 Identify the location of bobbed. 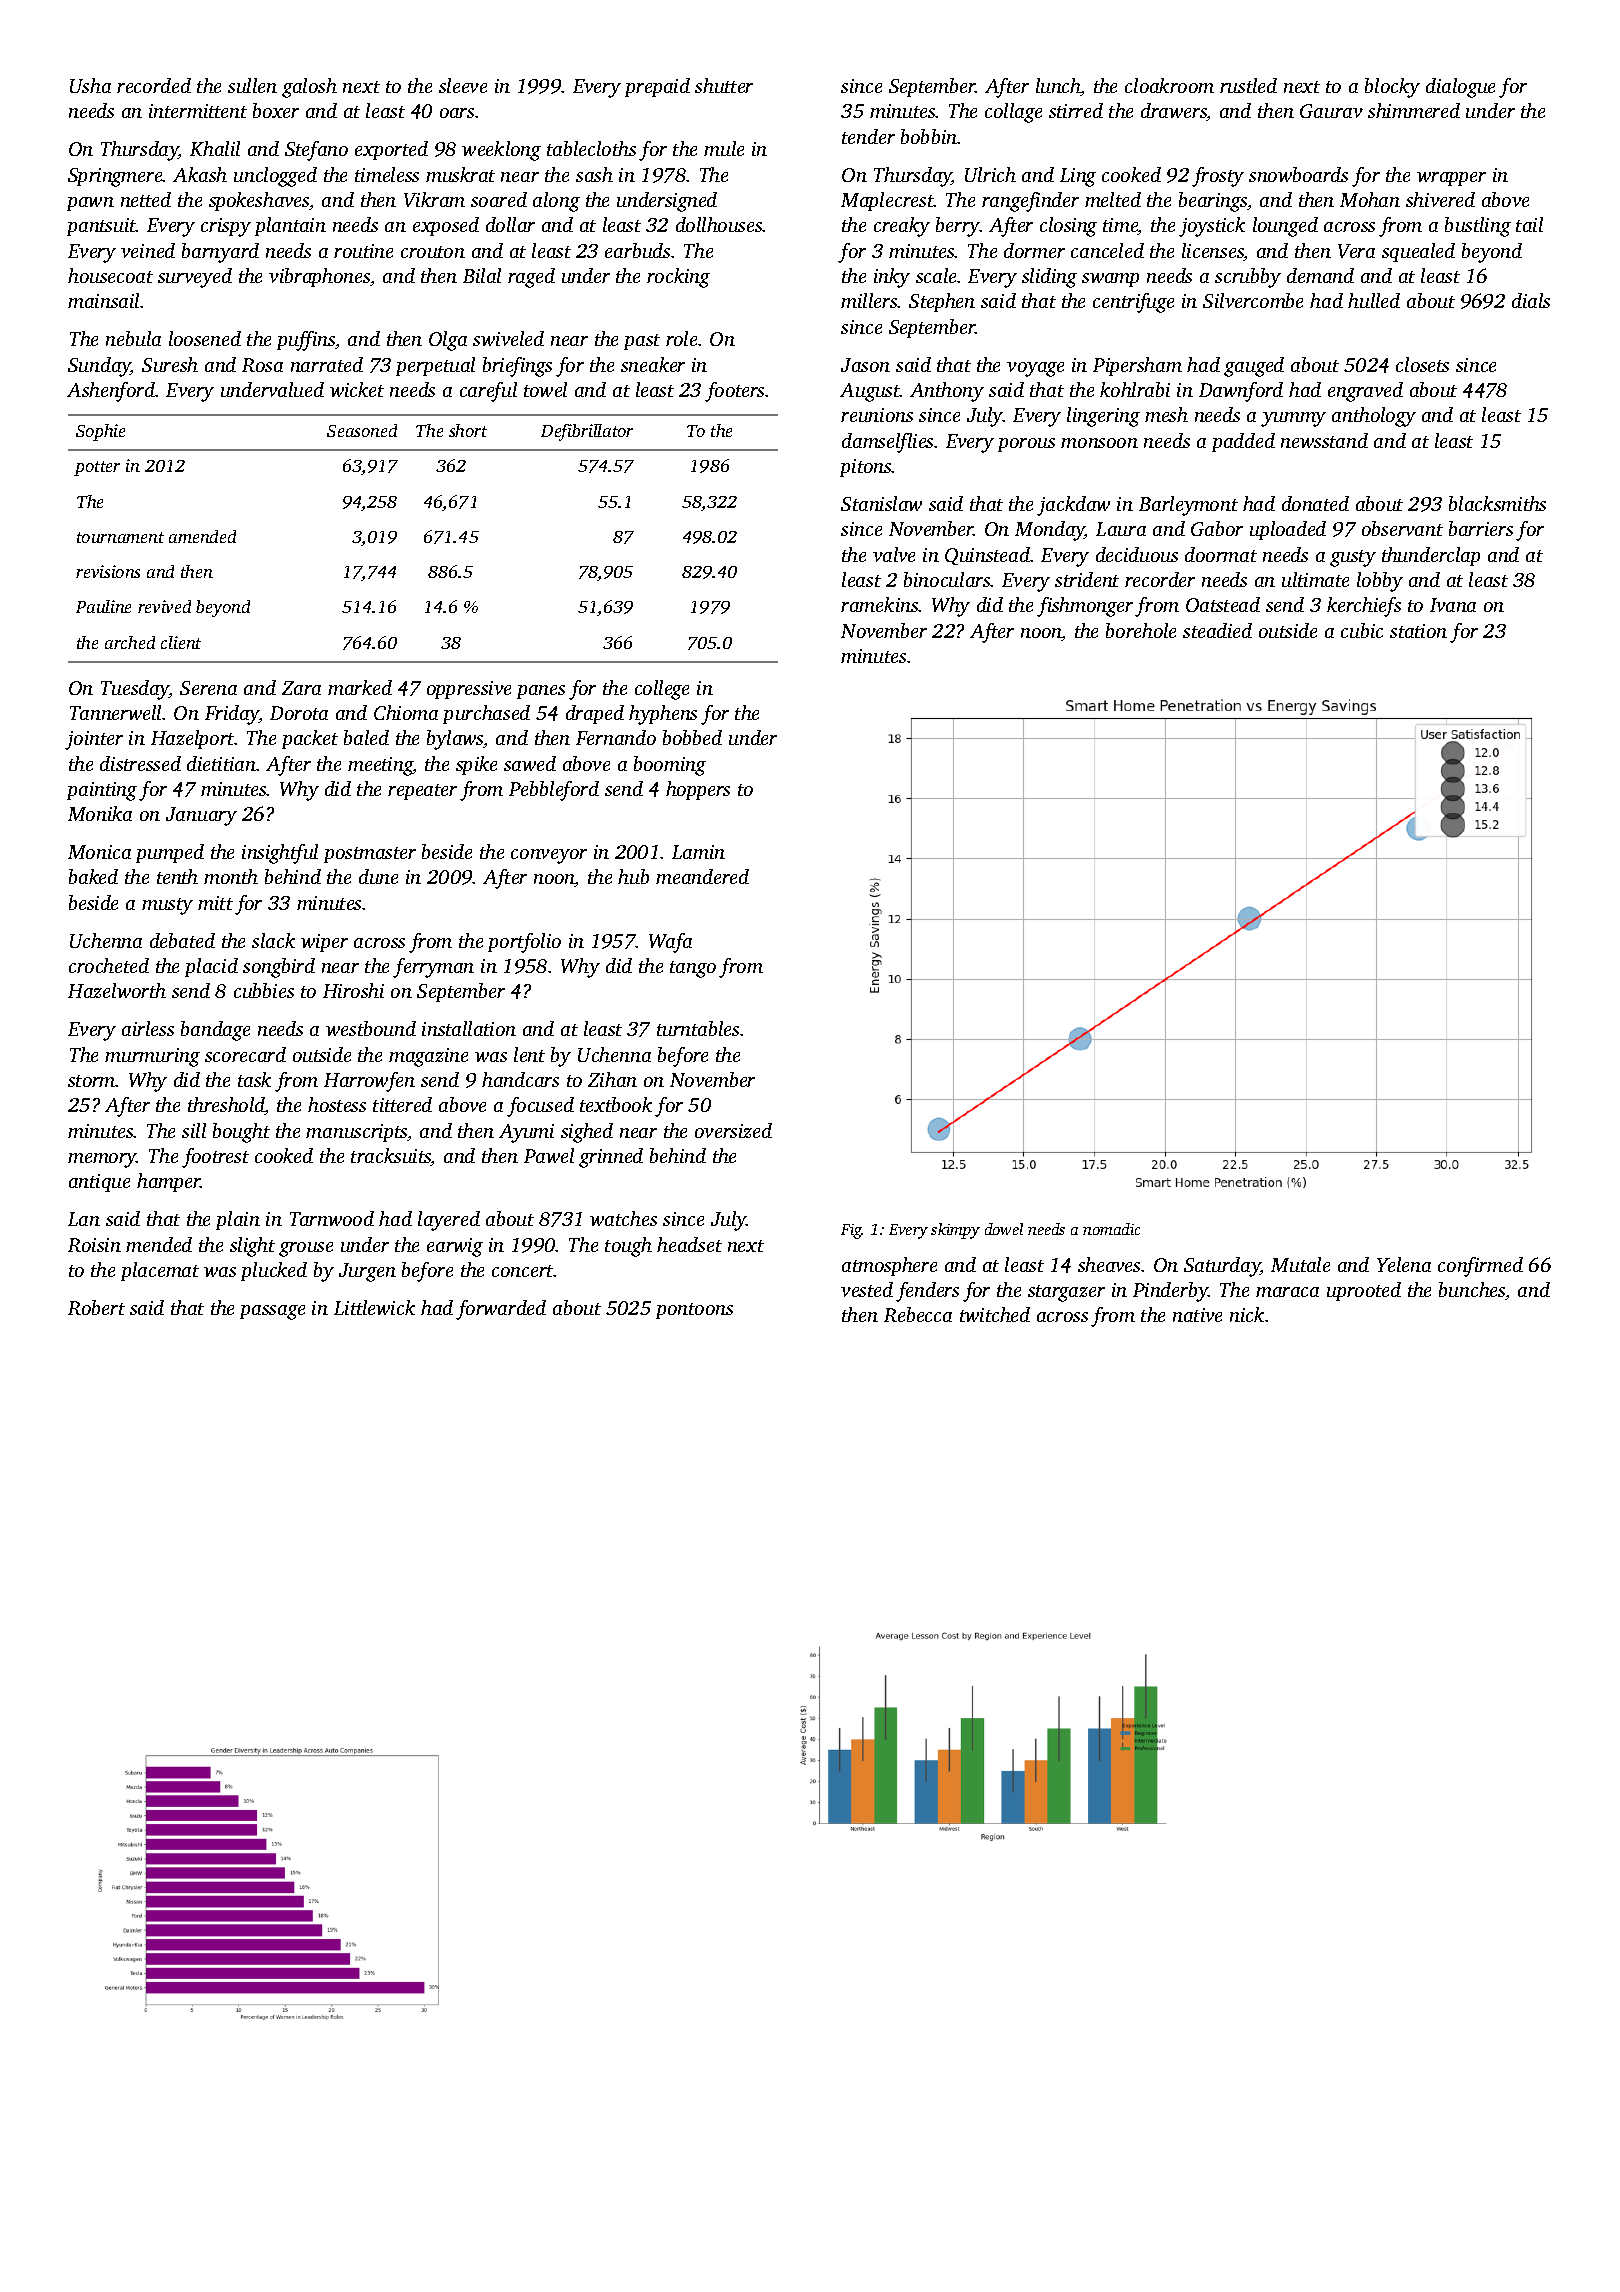
(692, 737).
